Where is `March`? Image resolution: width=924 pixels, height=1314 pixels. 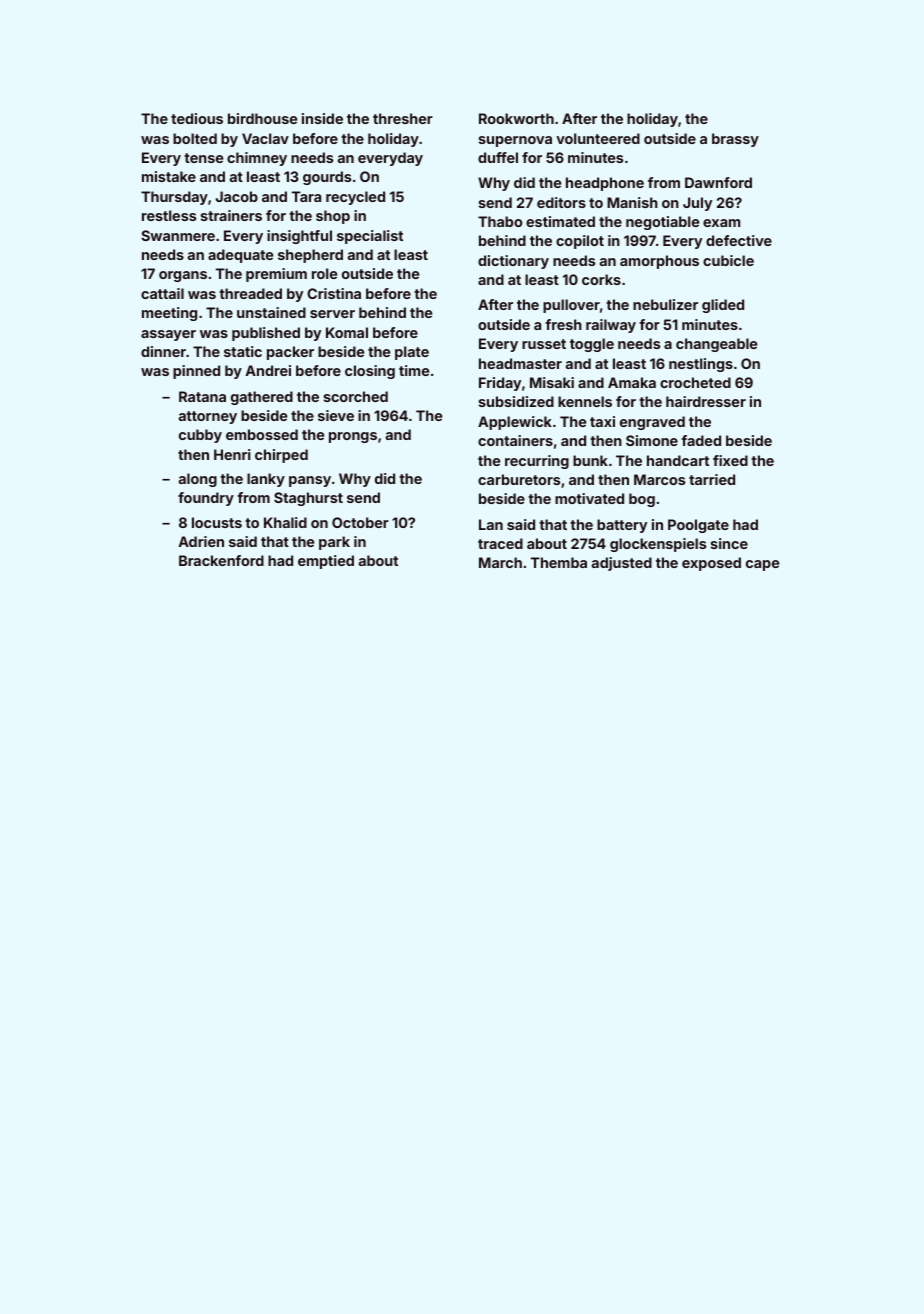
March is located at coordinates (500, 562).
